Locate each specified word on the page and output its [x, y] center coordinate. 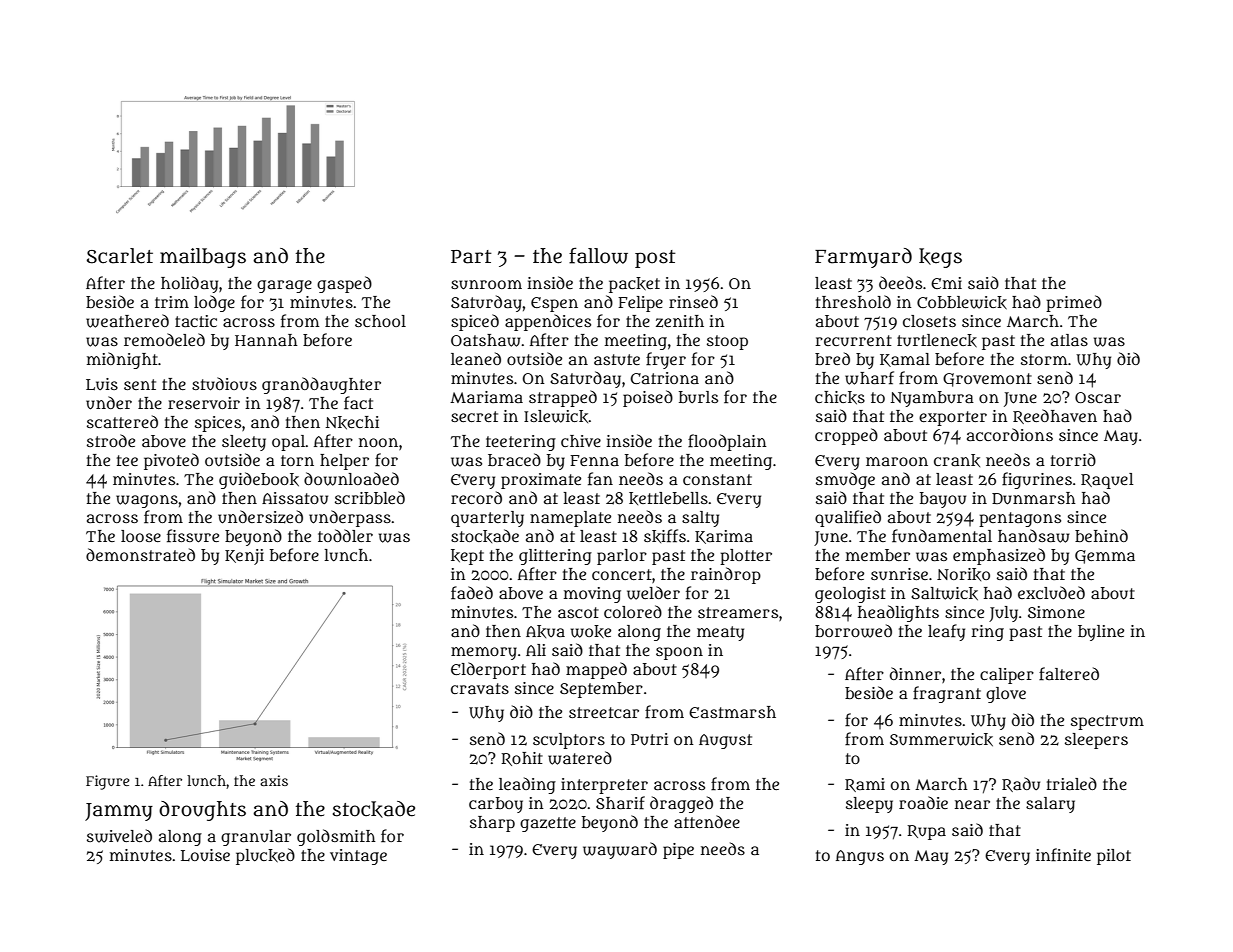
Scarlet [120, 256]
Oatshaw [486, 340]
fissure [193, 536]
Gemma [1105, 557]
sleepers [1096, 741]
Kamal [905, 360]
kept [467, 557]
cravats [480, 688]
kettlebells [668, 498]
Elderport [488, 670]
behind [1101, 535]
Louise [205, 855]
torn [297, 460]
